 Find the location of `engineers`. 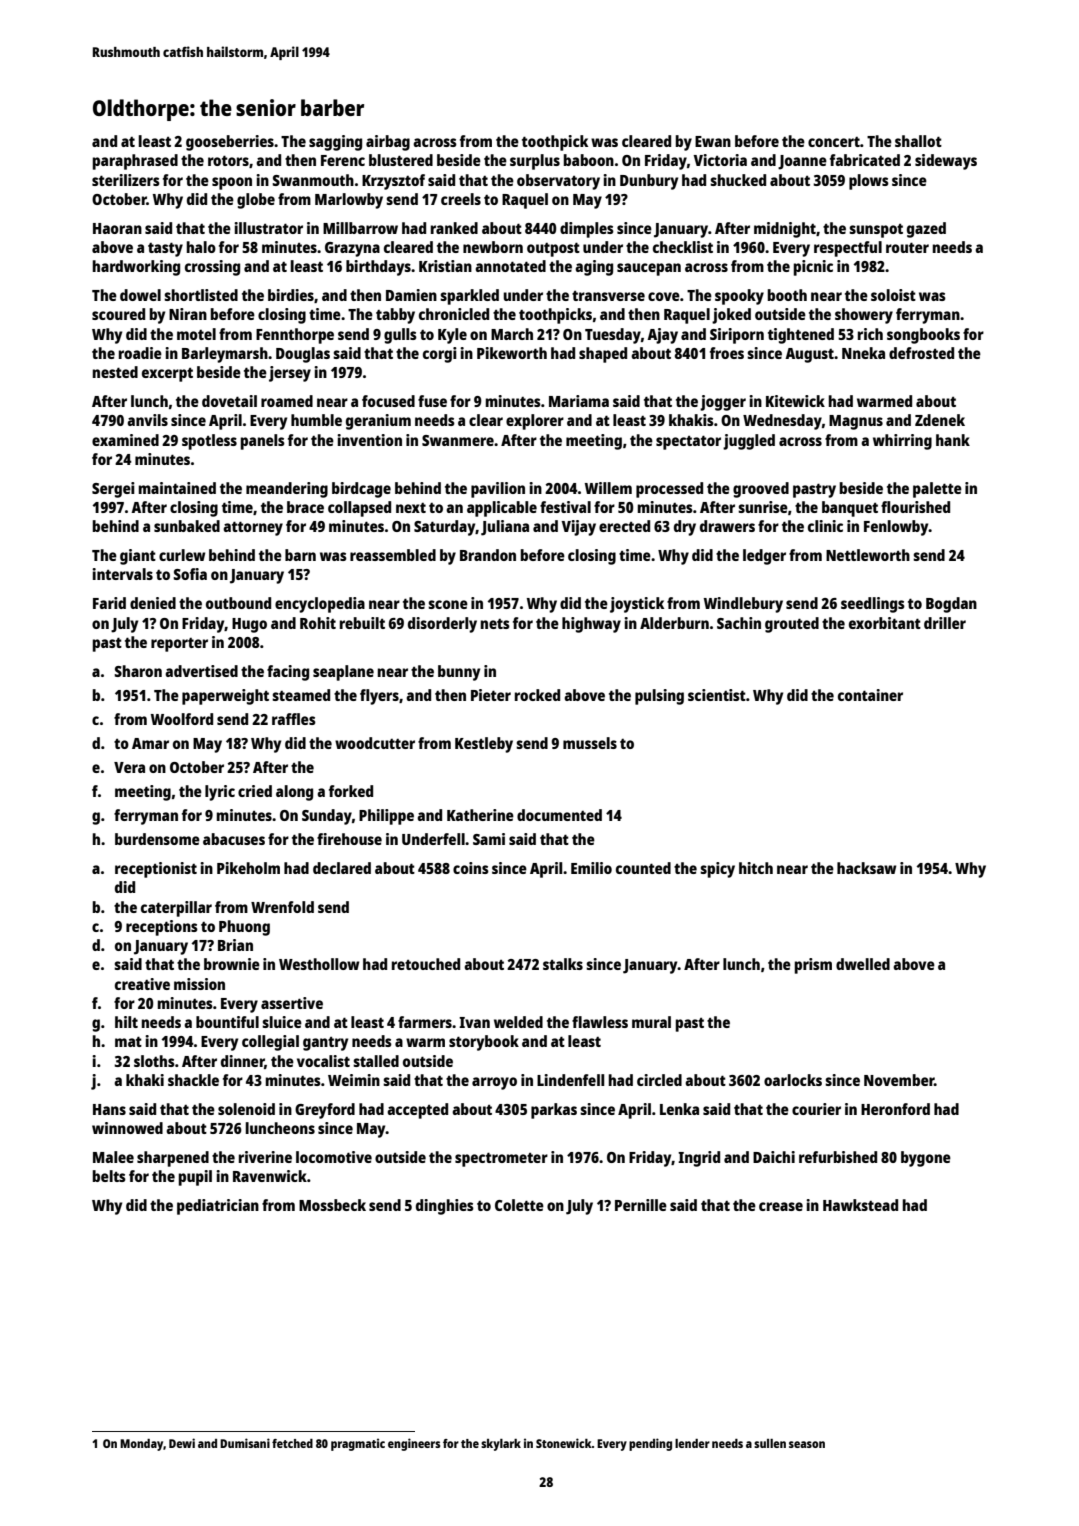

engineers is located at coordinates (414, 1444).
